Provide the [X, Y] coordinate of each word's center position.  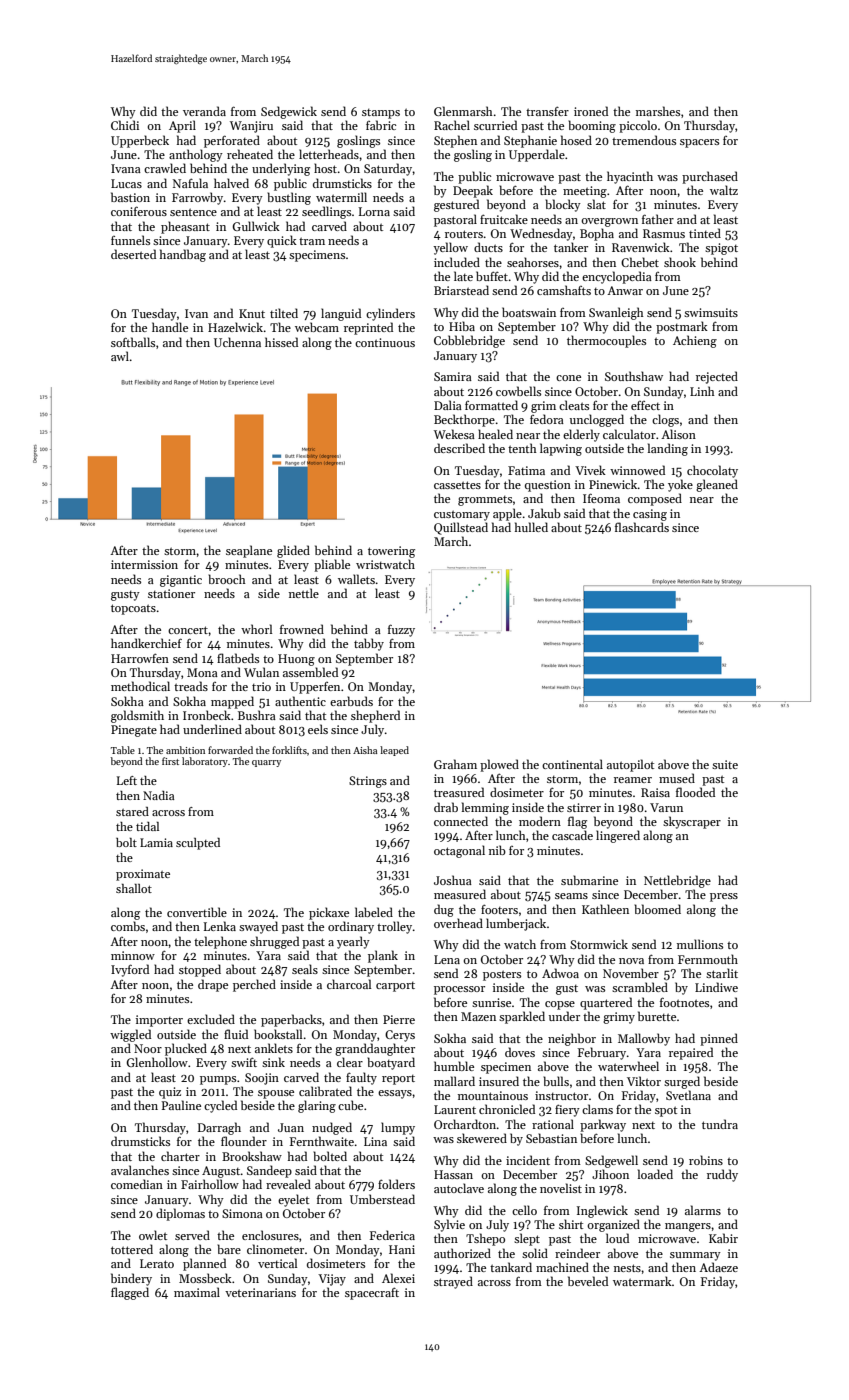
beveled [588, 1281]
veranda [204, 111]
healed [495, 434]
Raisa [655, 792]
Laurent [455, 1109]
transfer [547, 111]
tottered [132, 1249]
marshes [658, 111]
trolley [394, 927]
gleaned [717, 485]
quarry [266, 763]
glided [293, 551]
